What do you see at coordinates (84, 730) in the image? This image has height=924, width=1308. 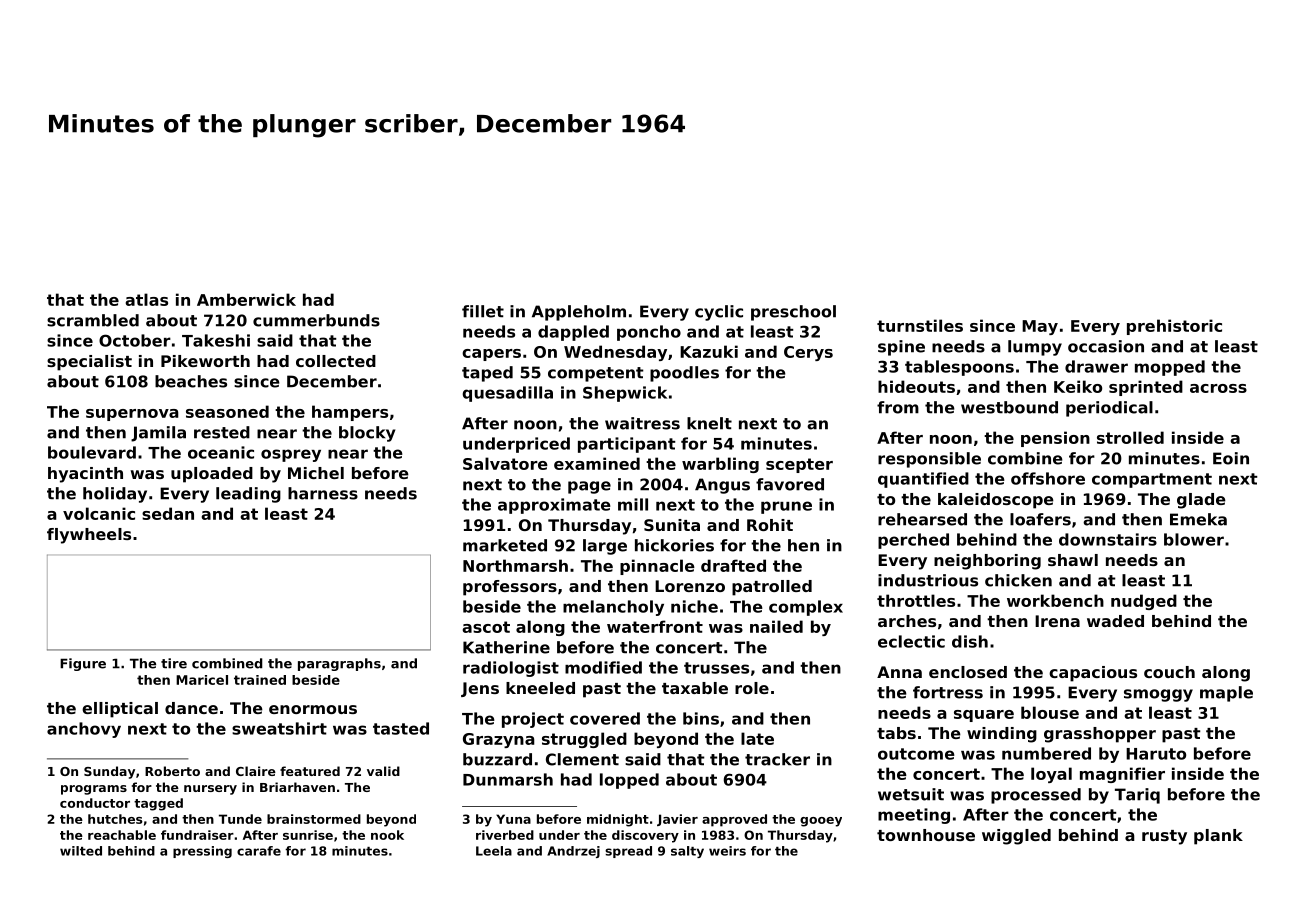 I see `anchovy` at bounding box center [84, 730].
